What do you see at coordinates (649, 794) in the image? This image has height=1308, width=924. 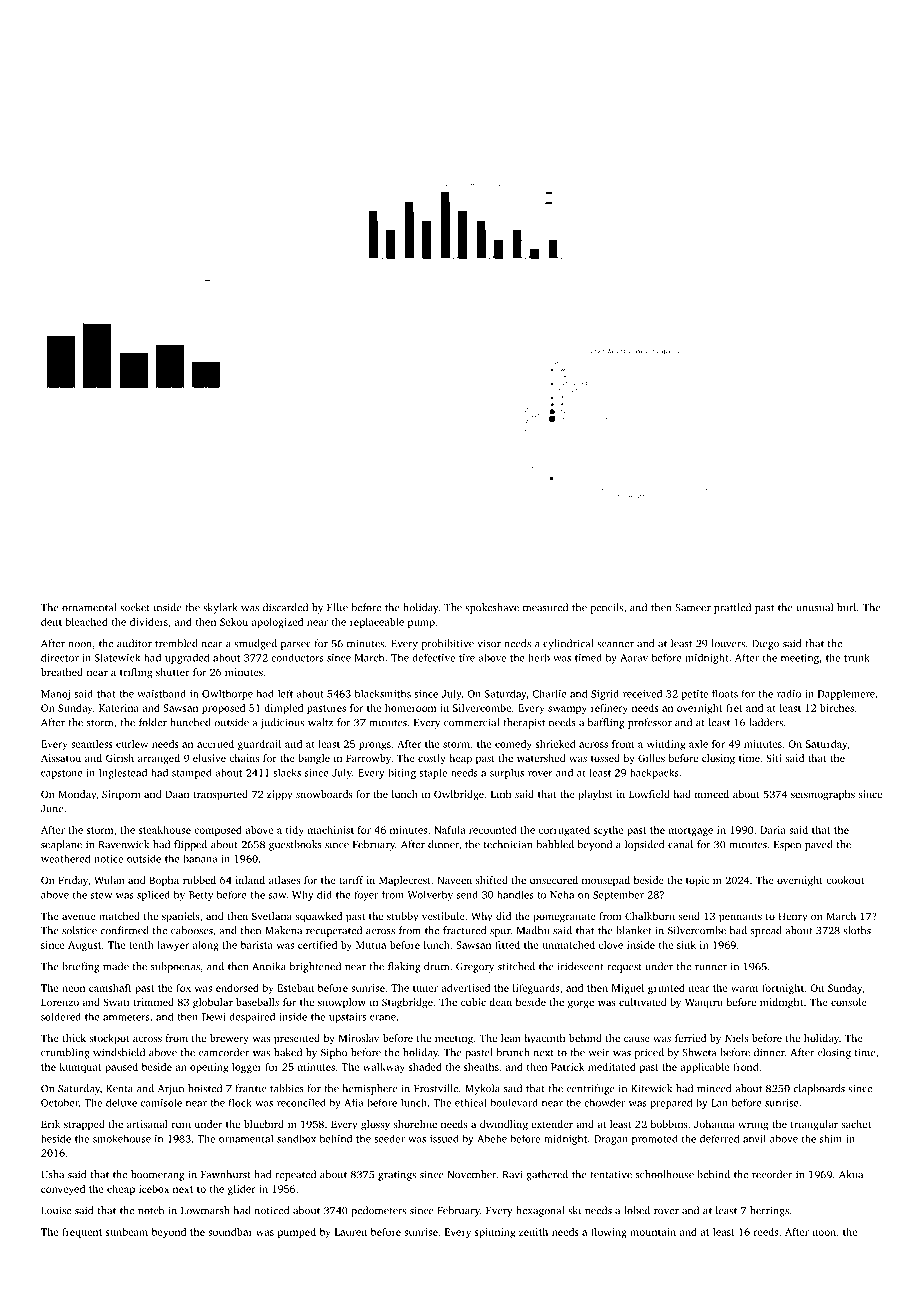 I see `Lowfield` at bounding box center [649, 794].
